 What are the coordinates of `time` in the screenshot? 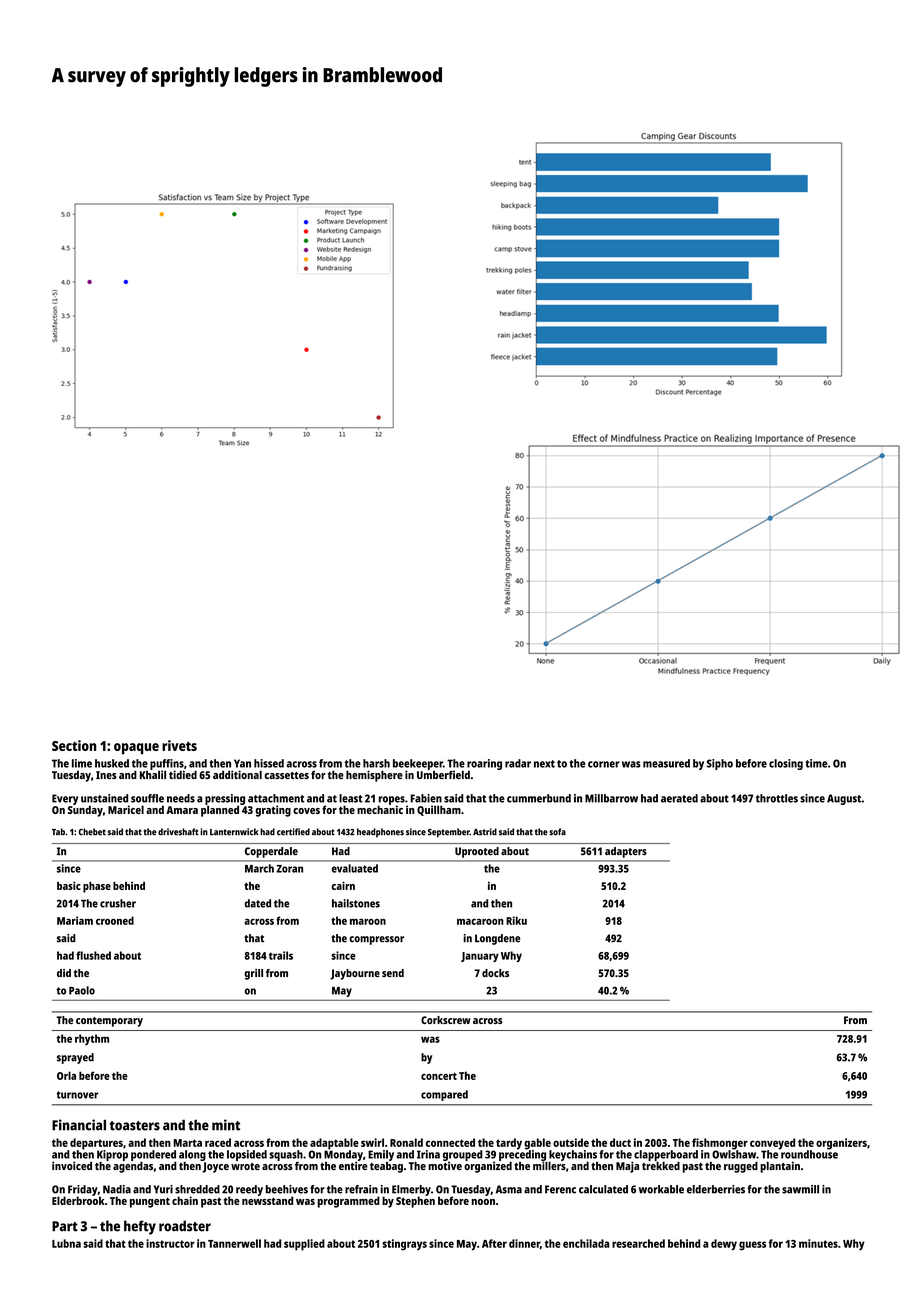 It's located at (816, 763).
